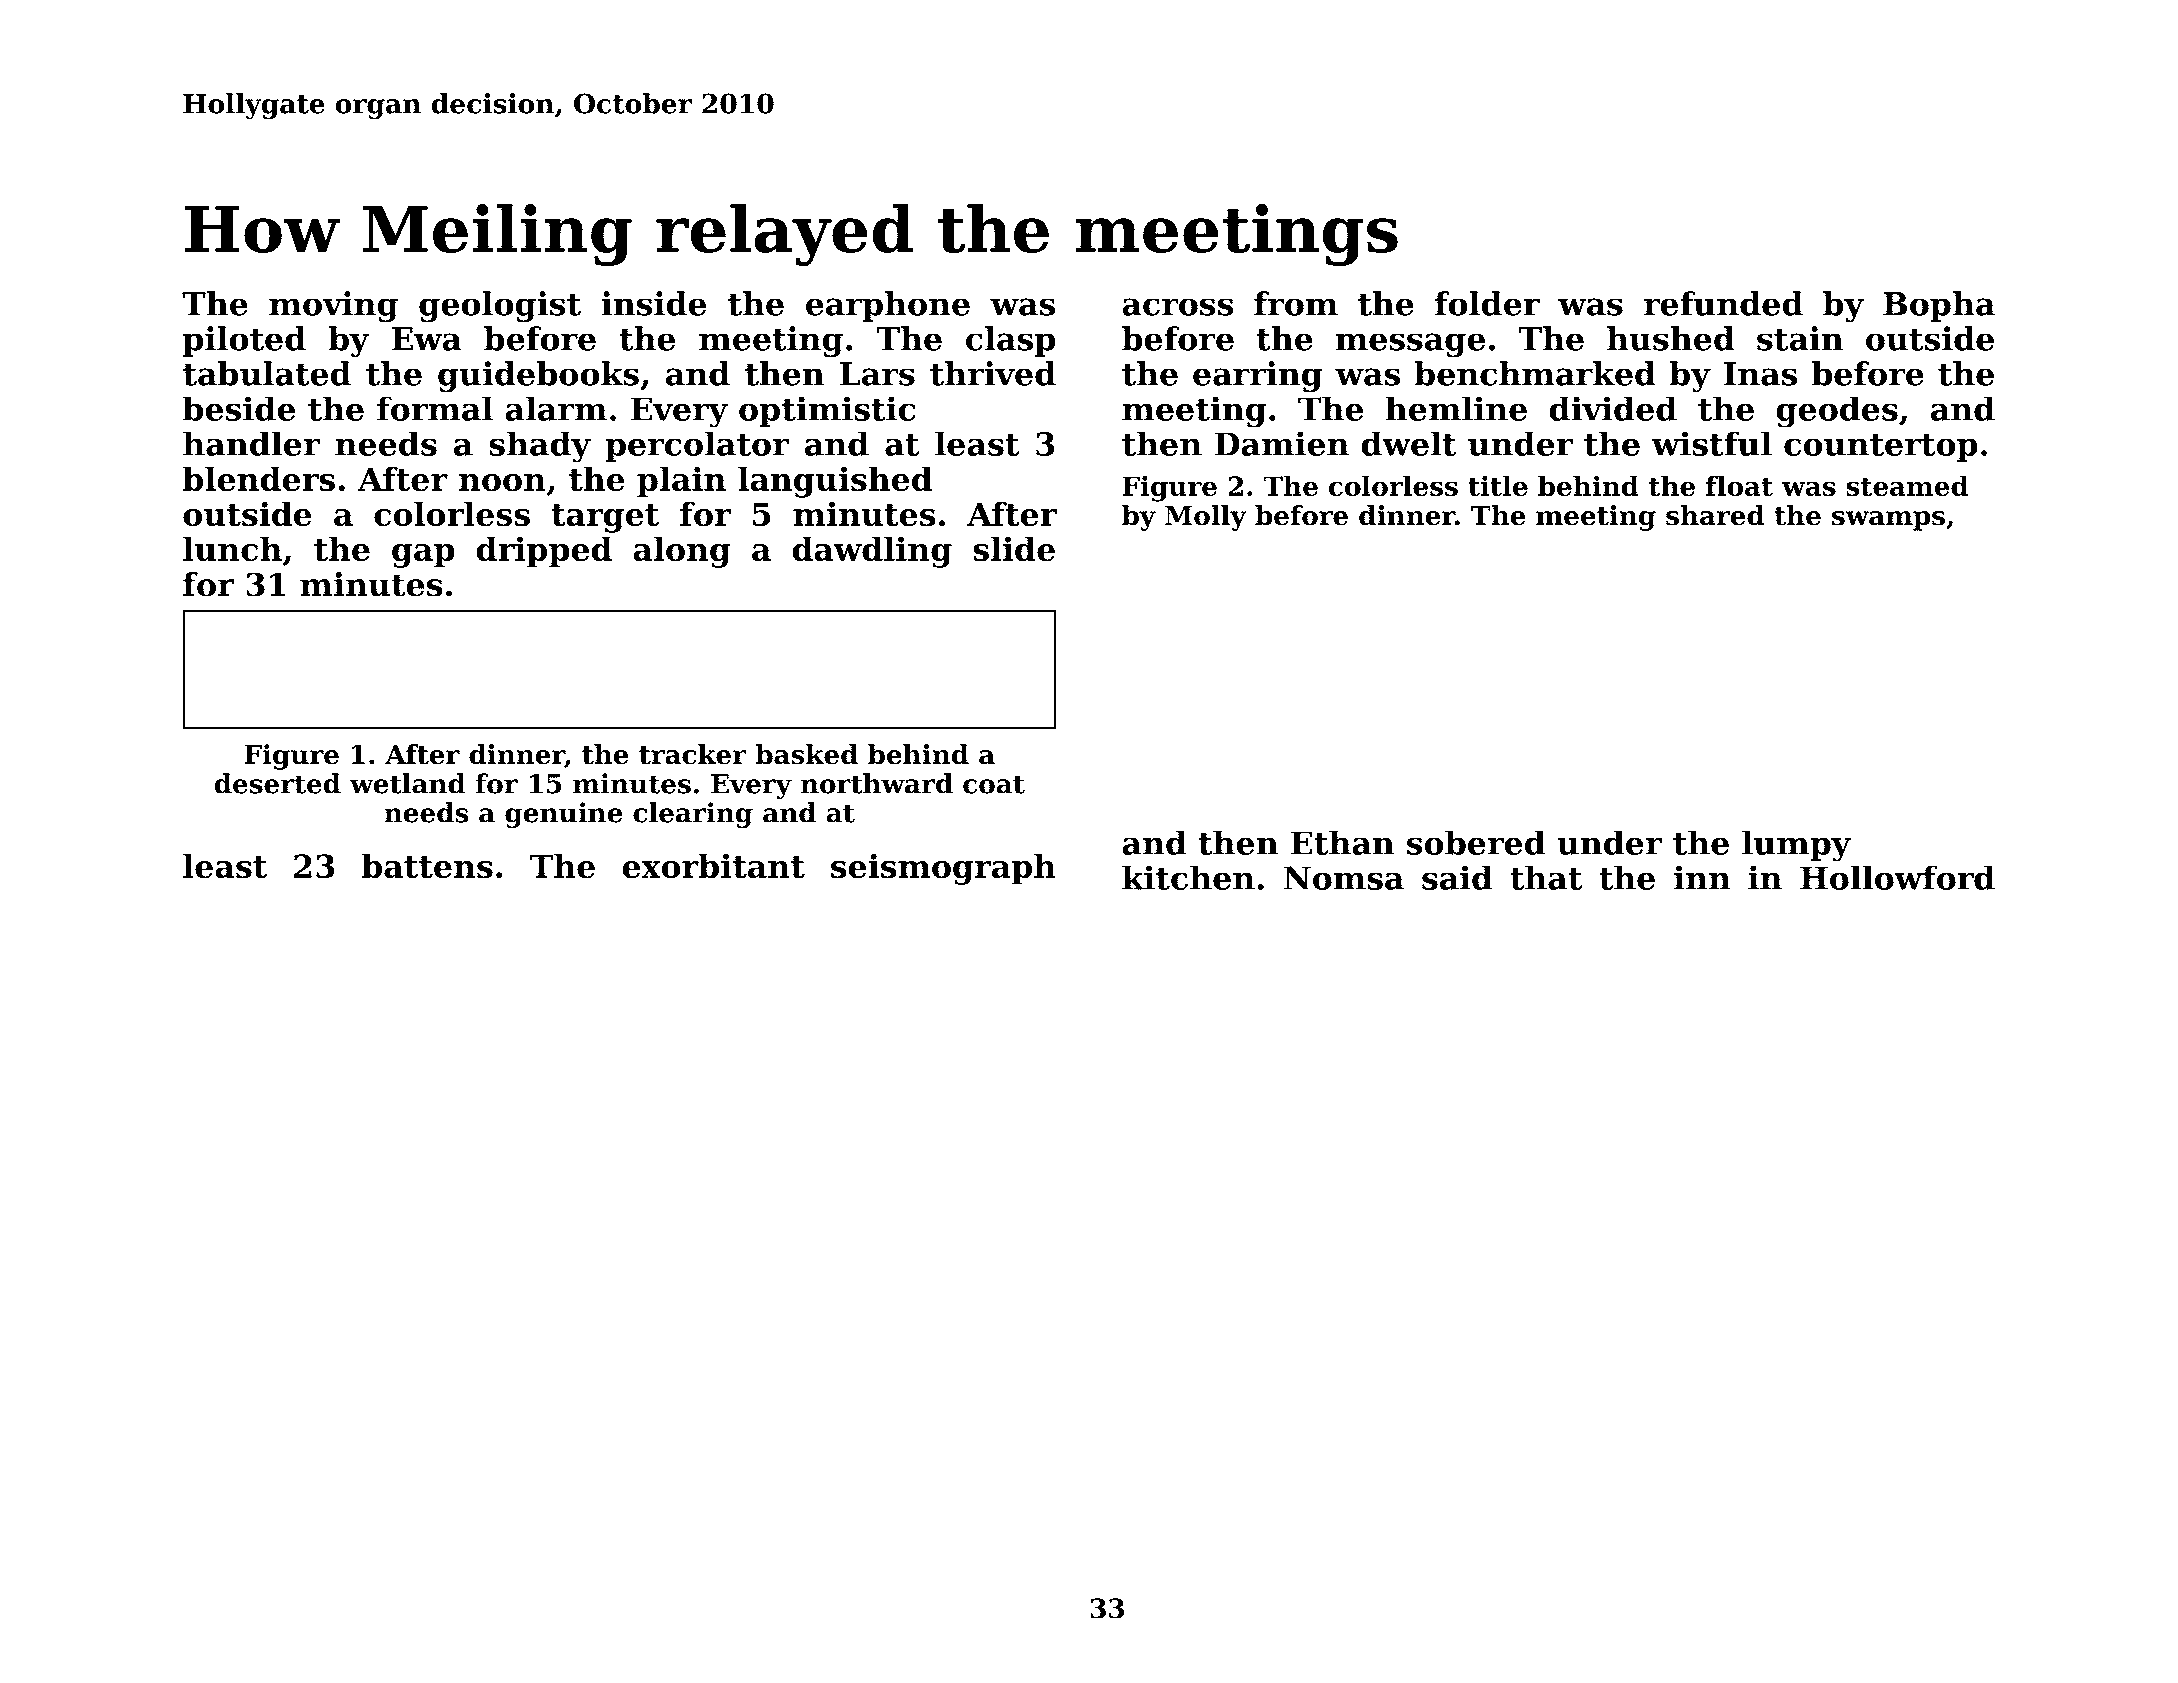 The height and width of the page is (1683, 2178). What do you see at coordinates (835, 482) in the page?
I see `languished` at bounding box center [835, 482].
